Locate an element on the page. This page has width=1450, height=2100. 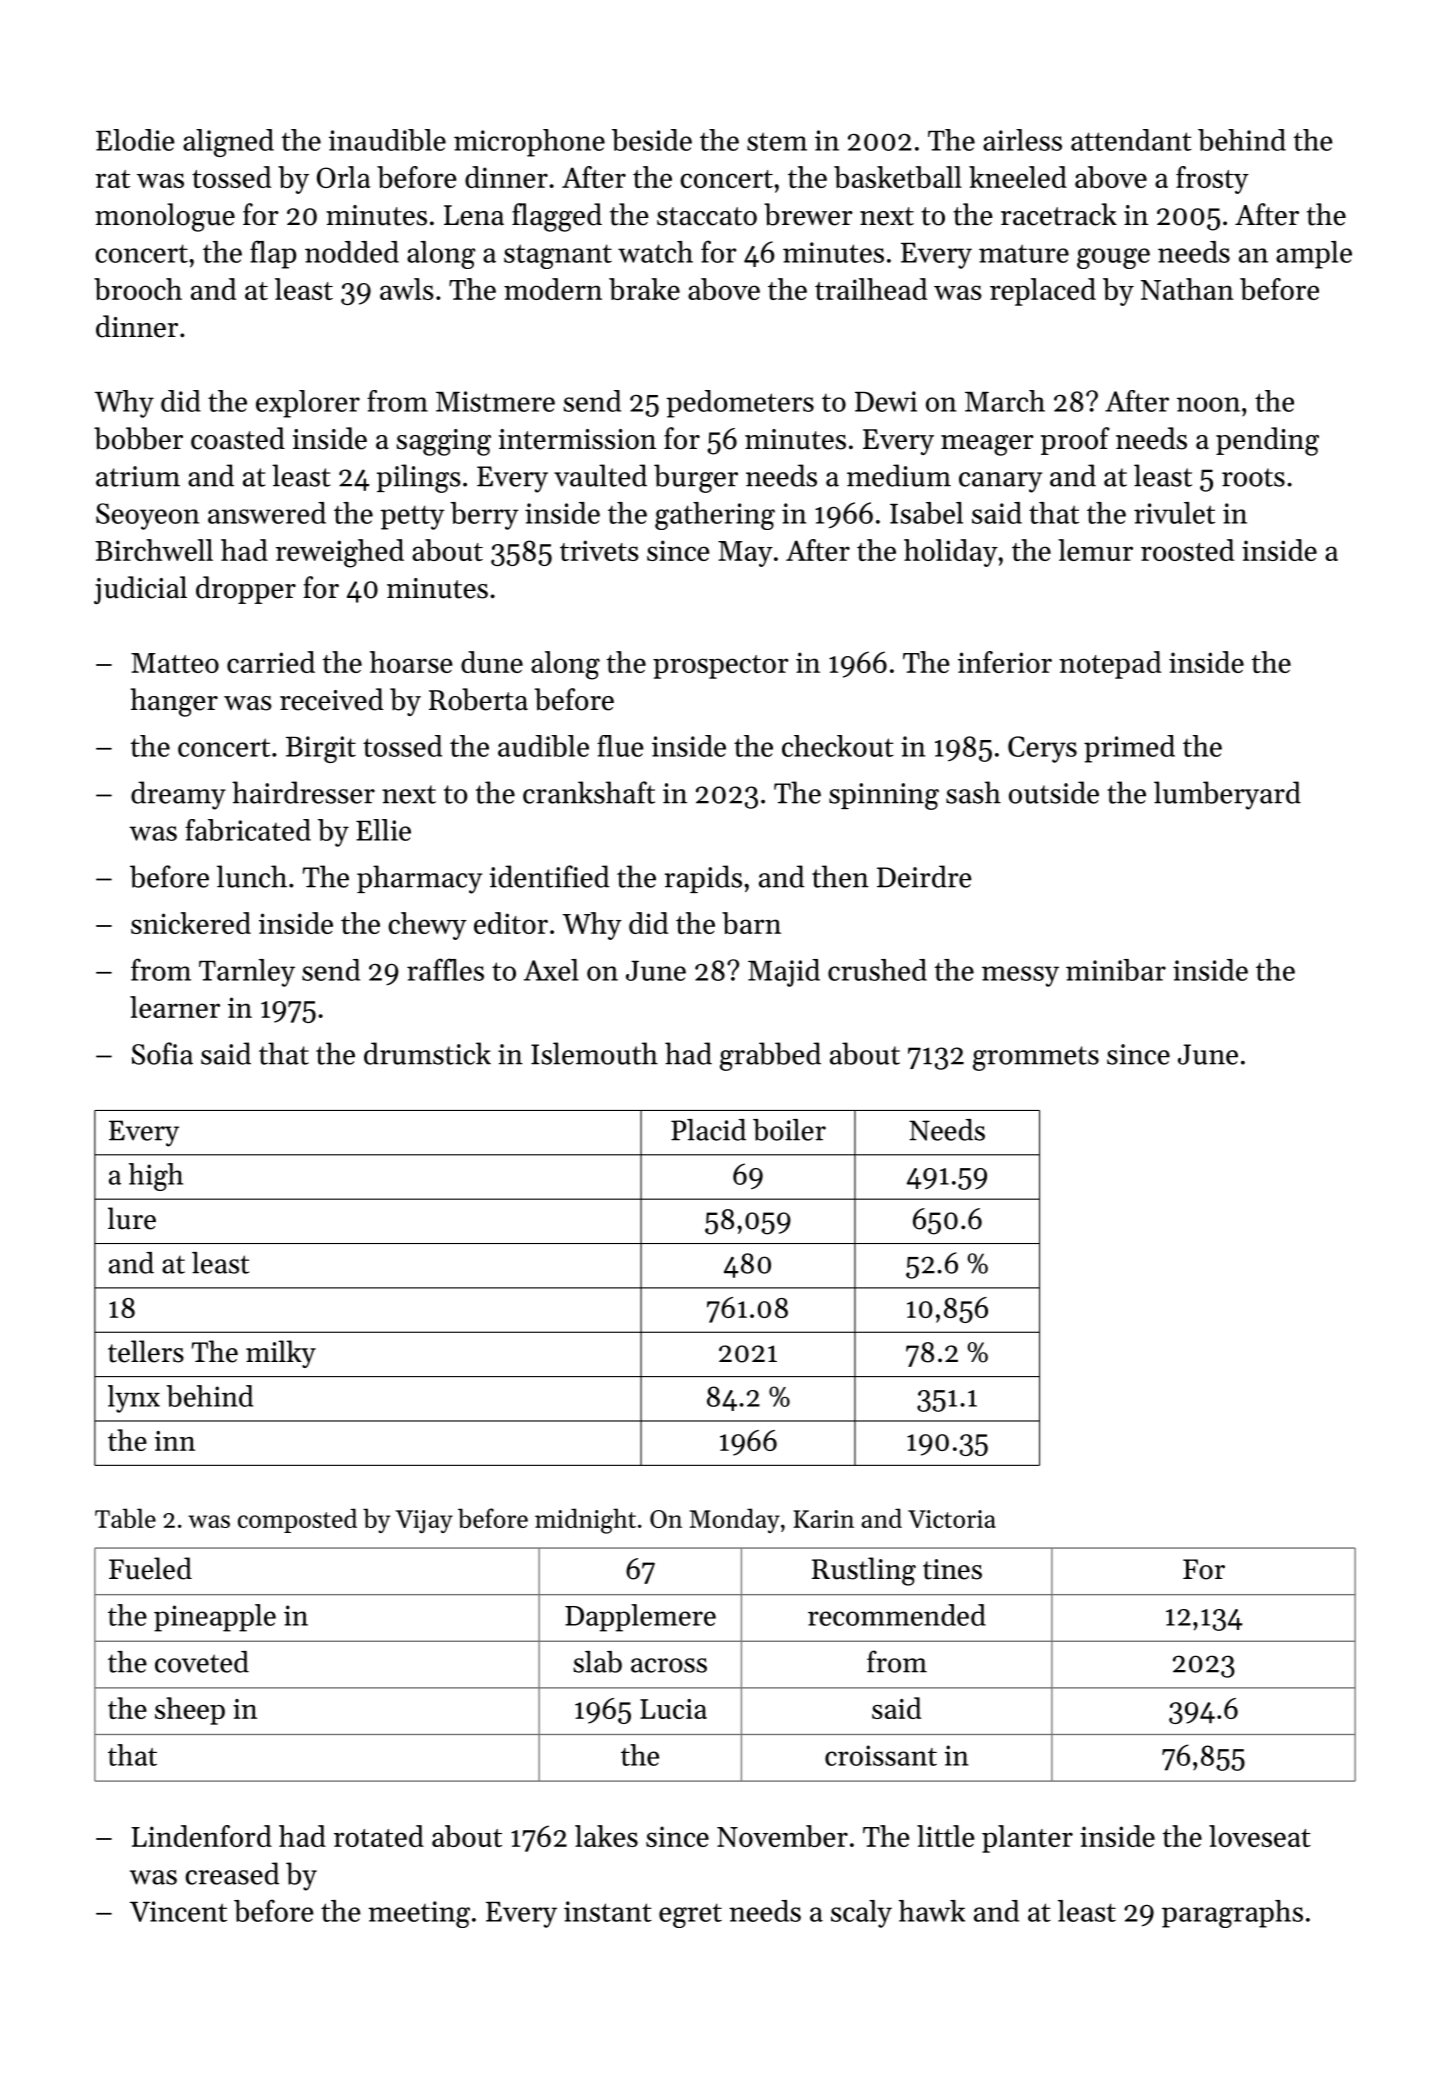
Vincent is located at coordinates (178, 1911).
